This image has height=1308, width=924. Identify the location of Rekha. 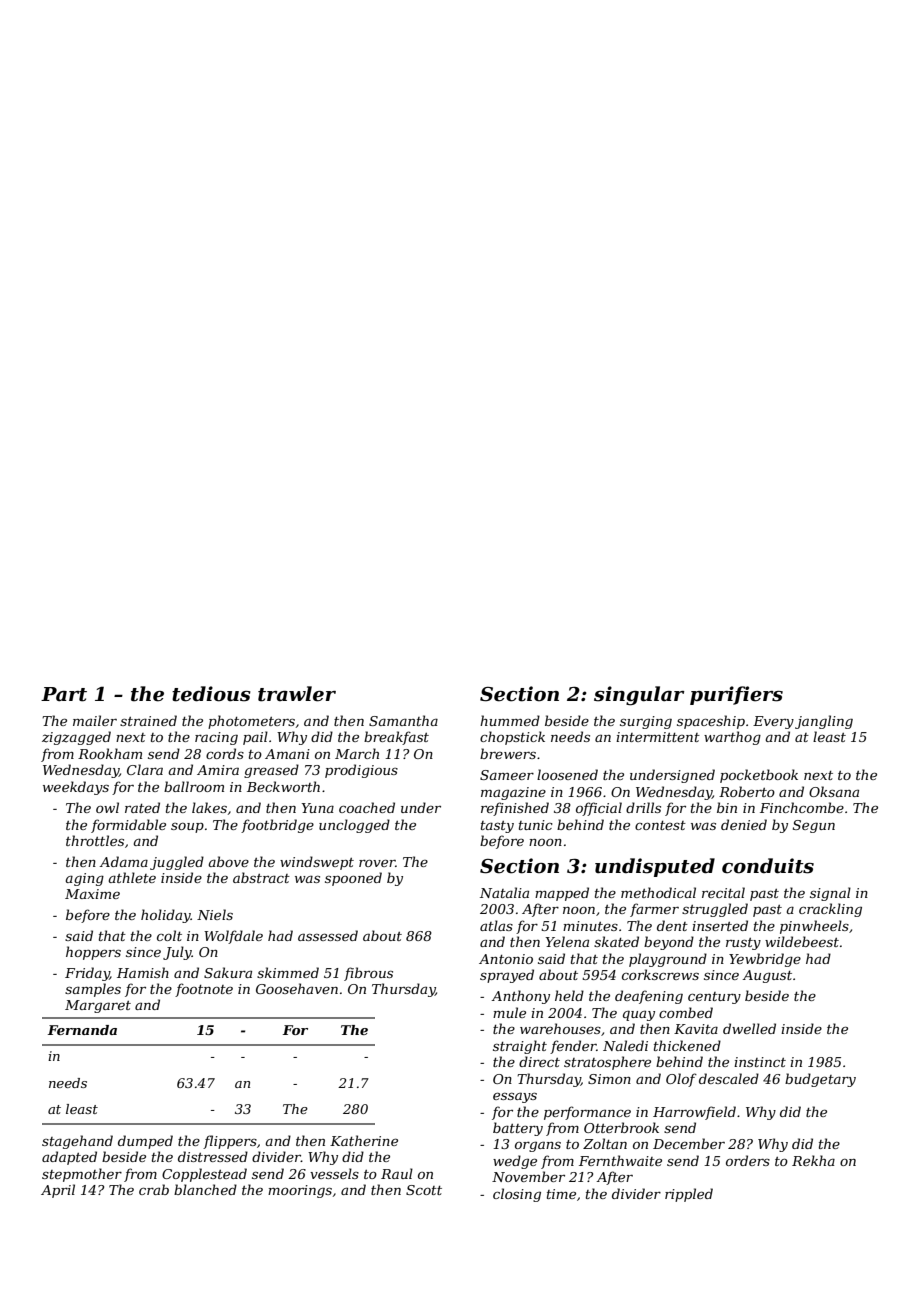
(813, 1160).
